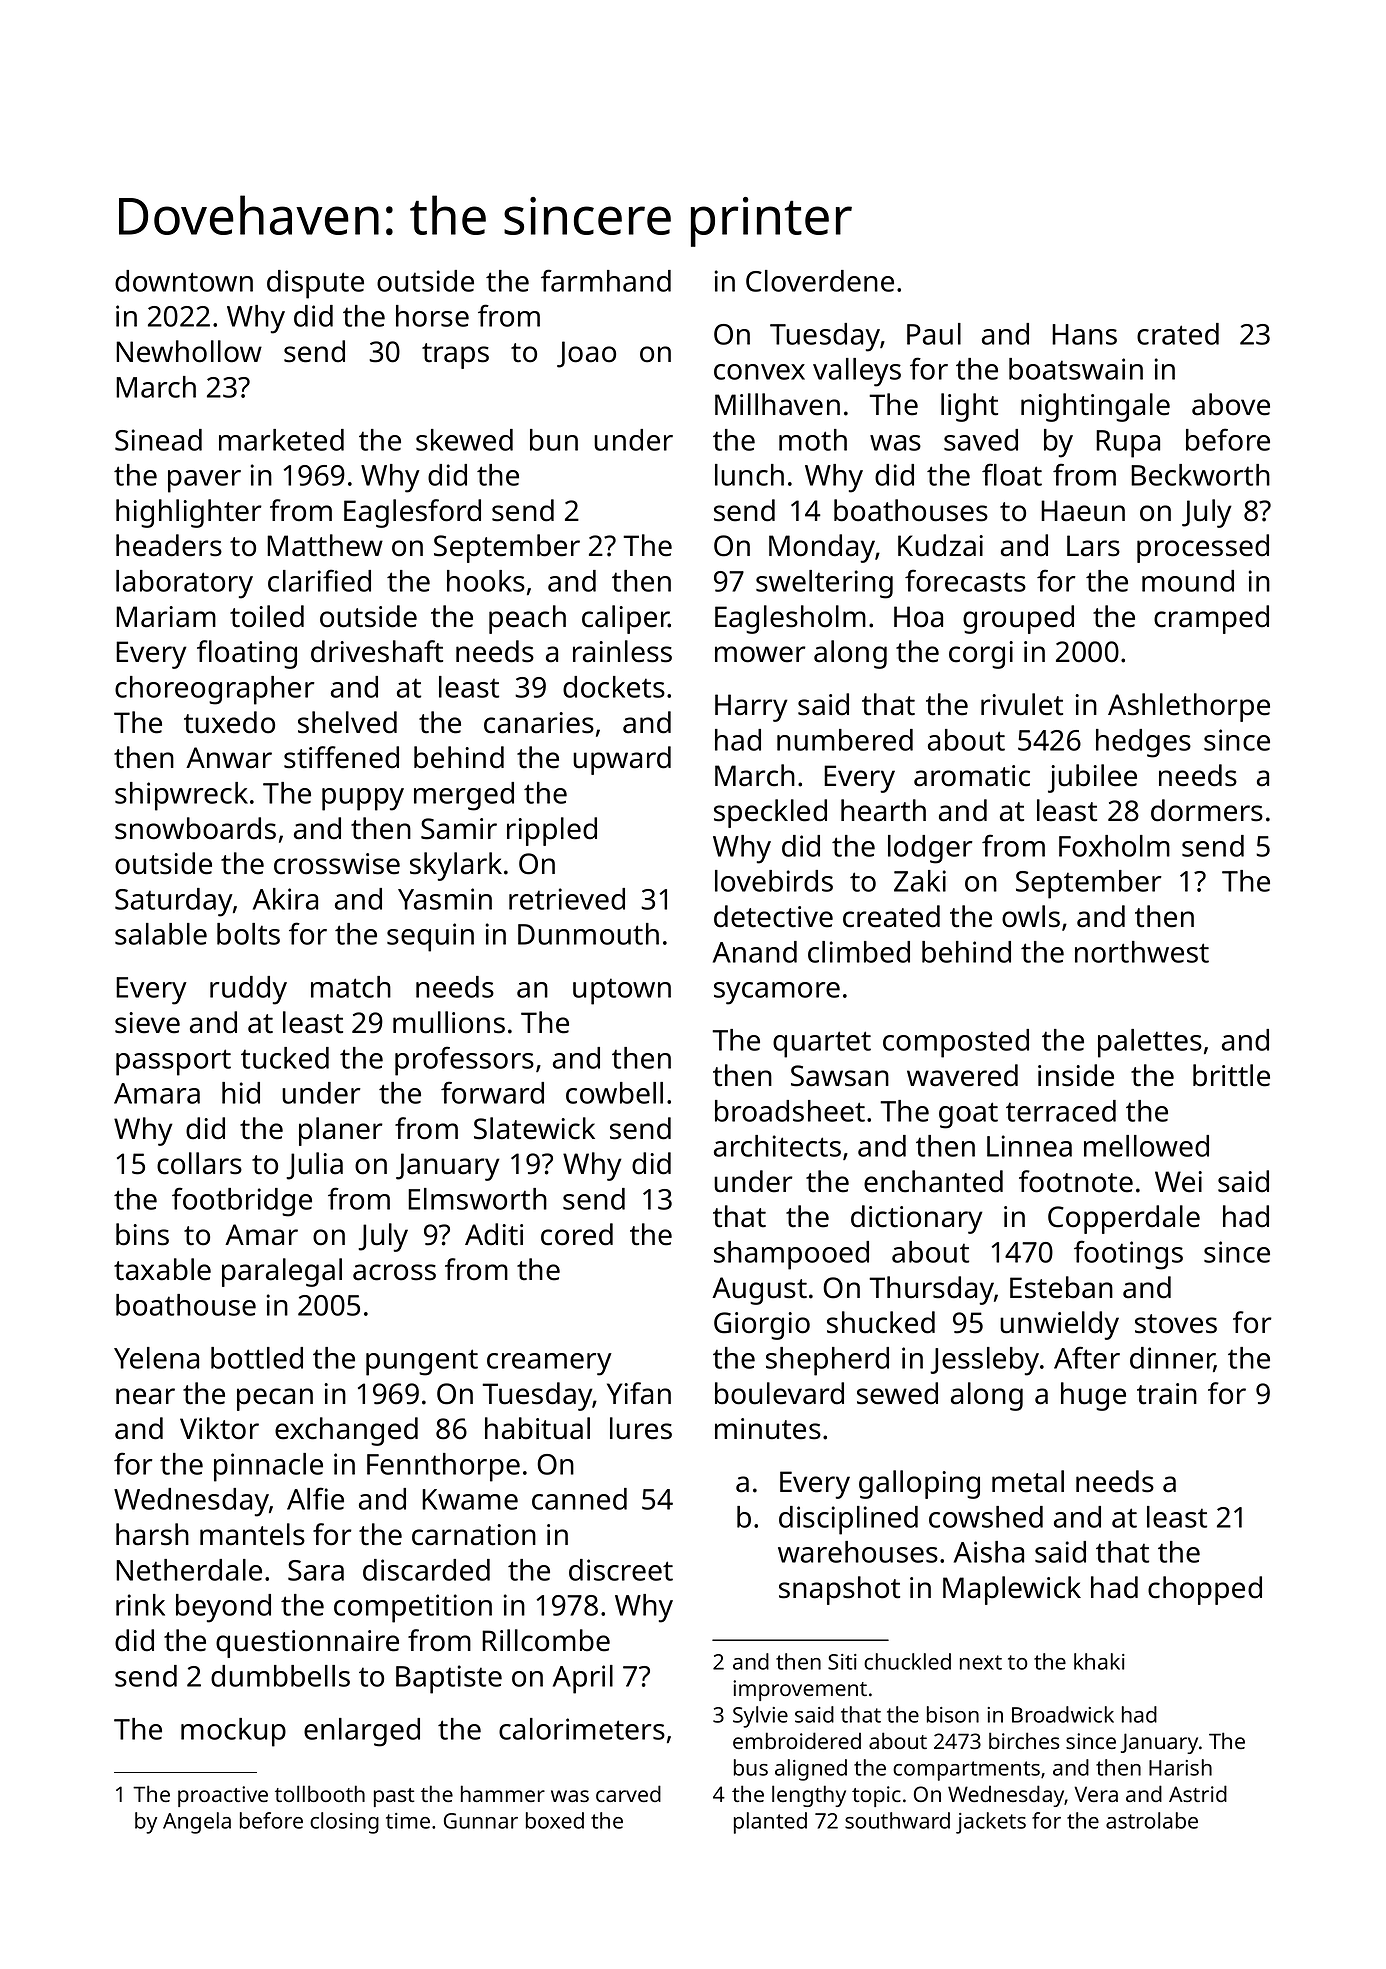 The height and width of the page is (1969, 1386). Describe the element at coordinates (140, 1605) in the page. I see `rink` at that location.
